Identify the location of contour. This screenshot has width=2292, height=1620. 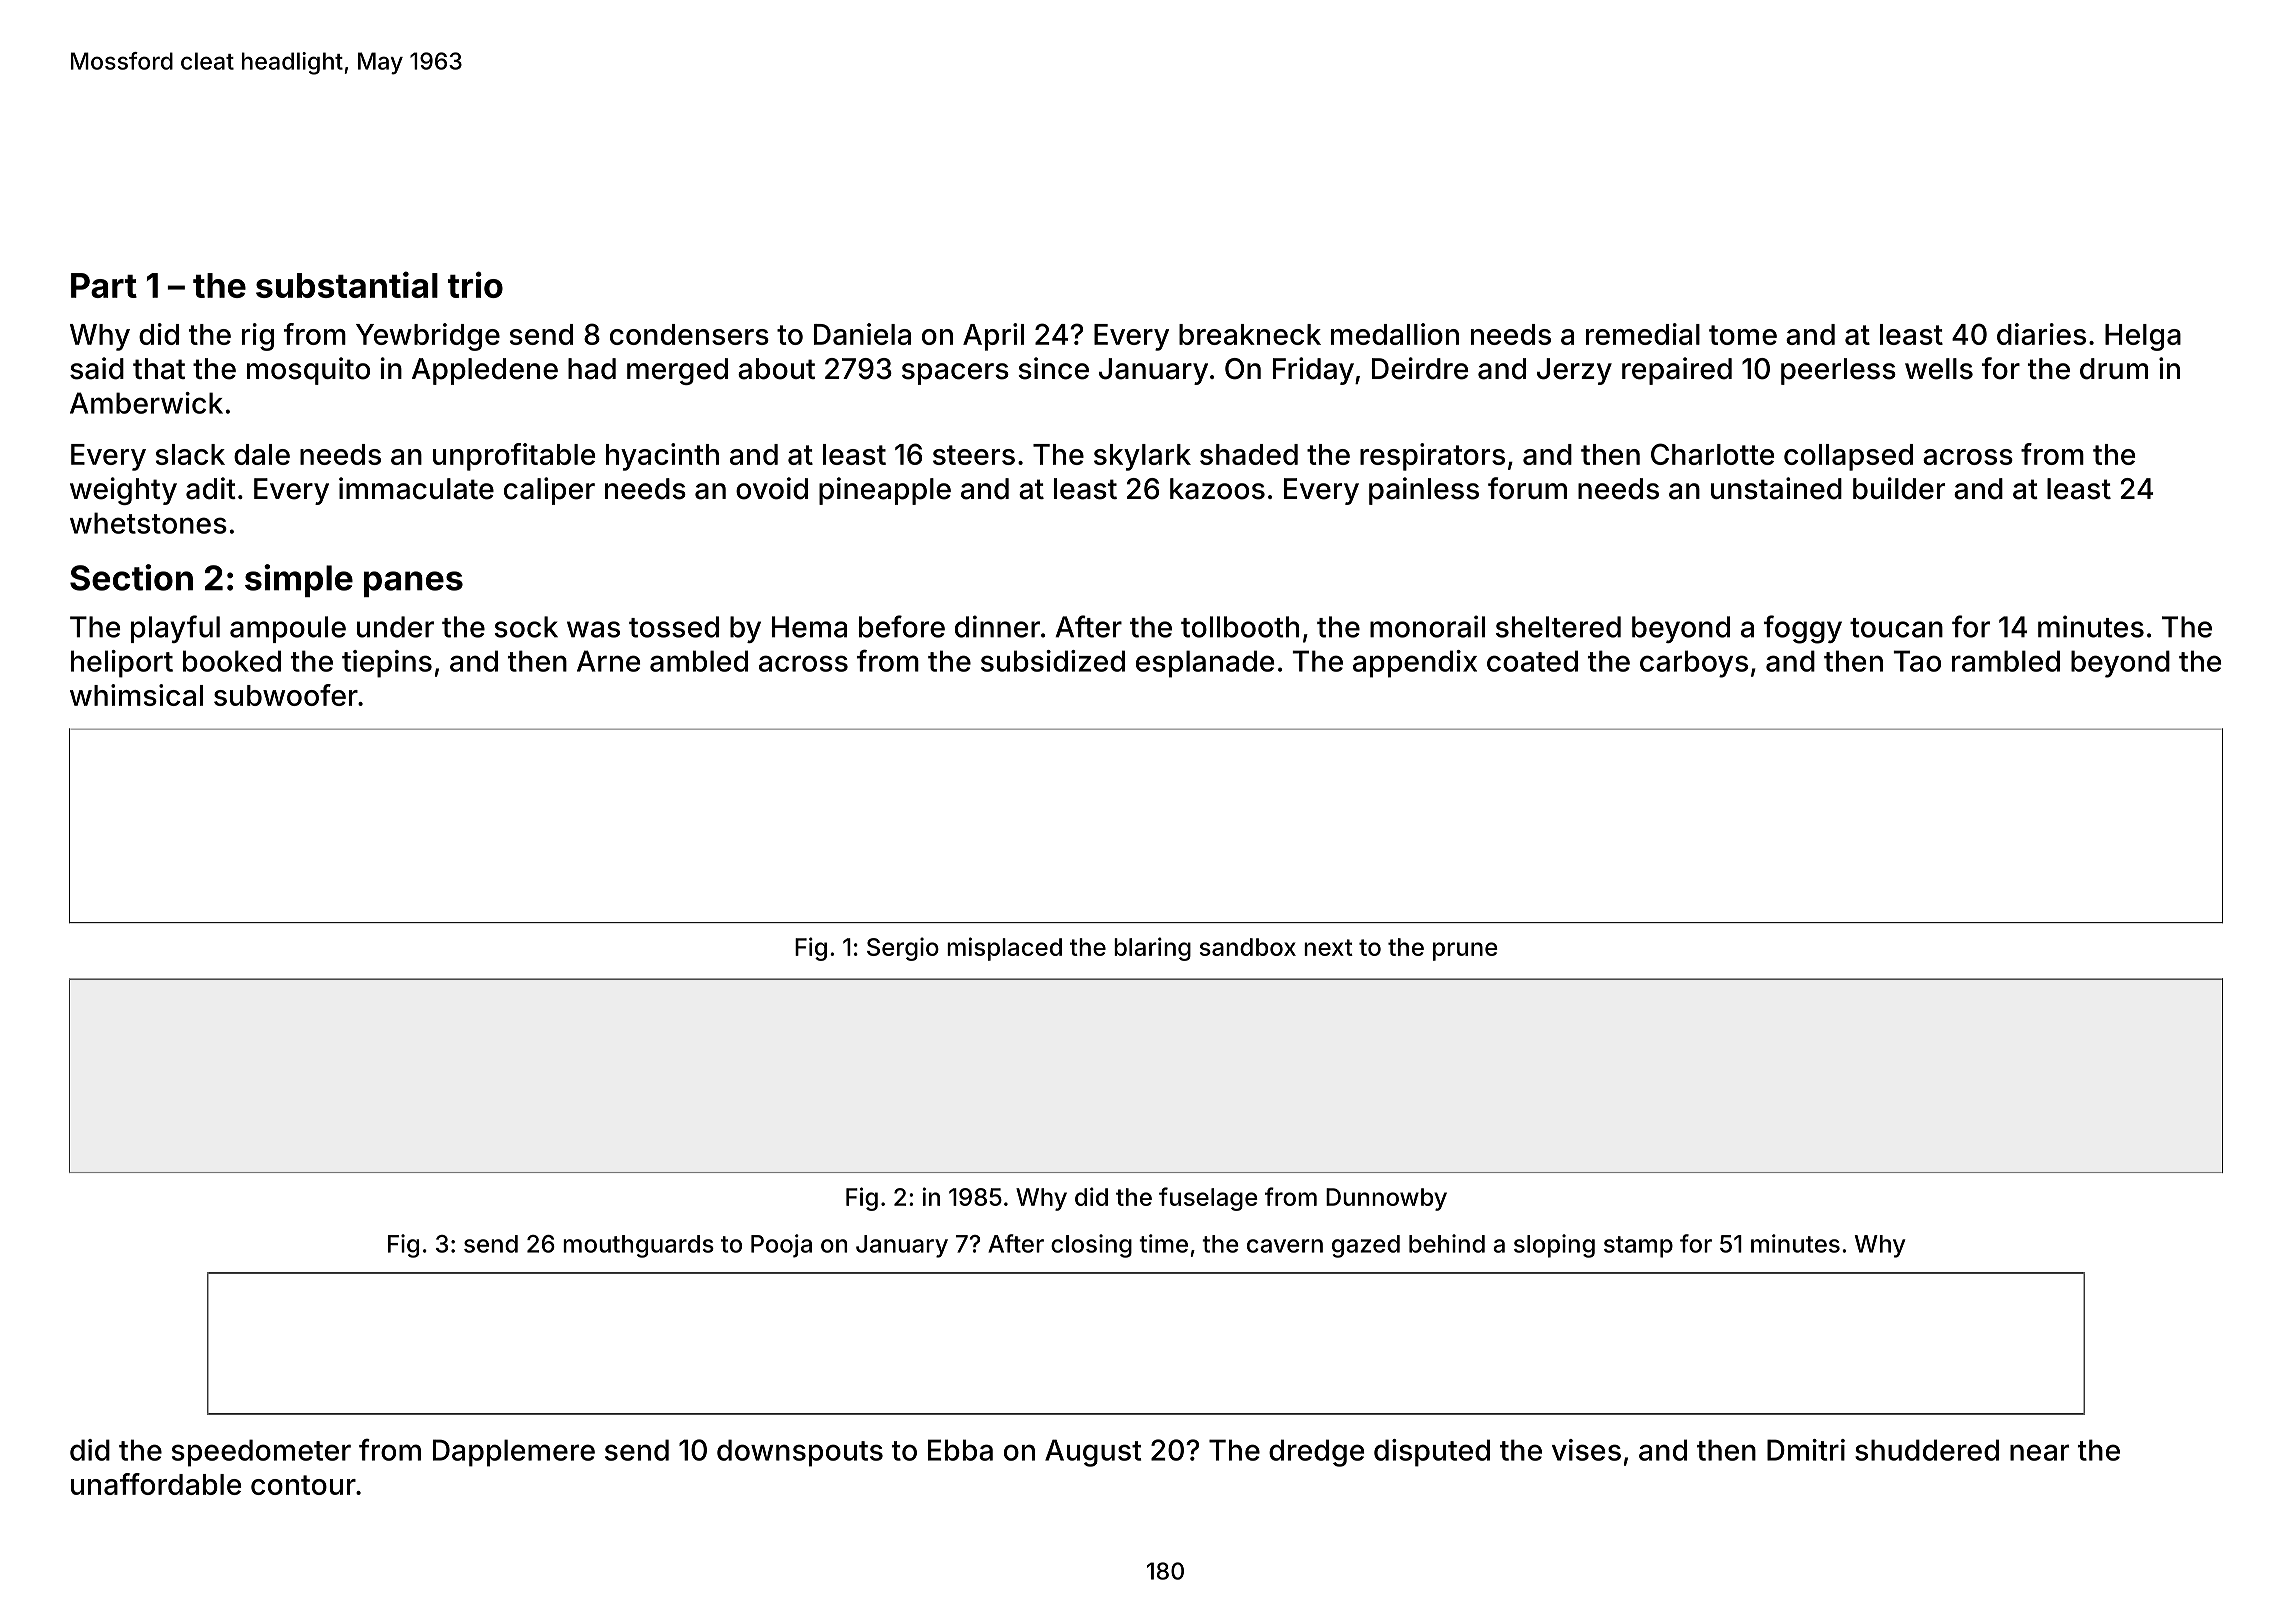
(303, 1485).
